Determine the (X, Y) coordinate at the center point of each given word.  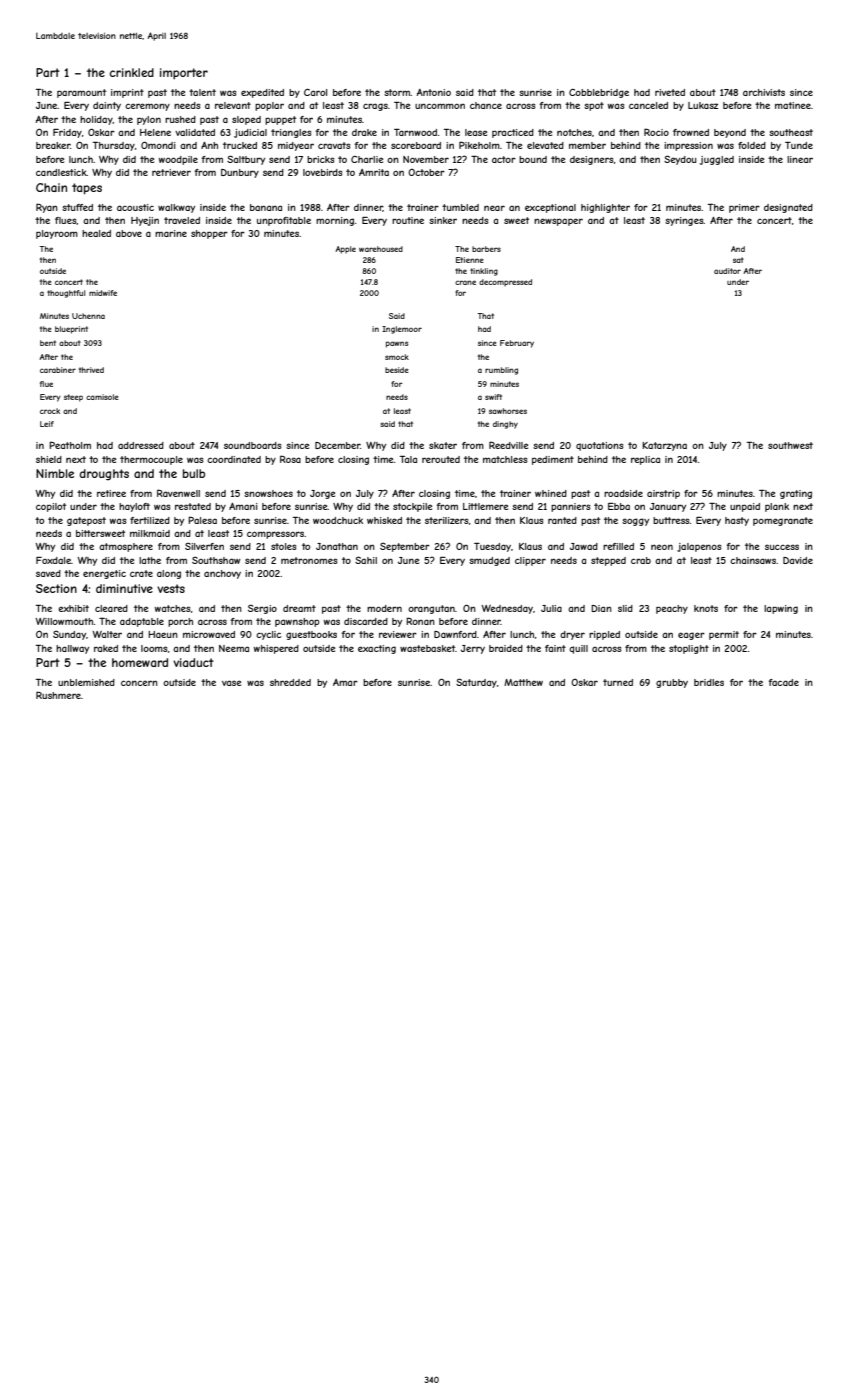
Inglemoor (402, 330)
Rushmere (58, 695)
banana (266, 207)
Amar (345, 682)
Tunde (799, 145)
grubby (672, 683)
